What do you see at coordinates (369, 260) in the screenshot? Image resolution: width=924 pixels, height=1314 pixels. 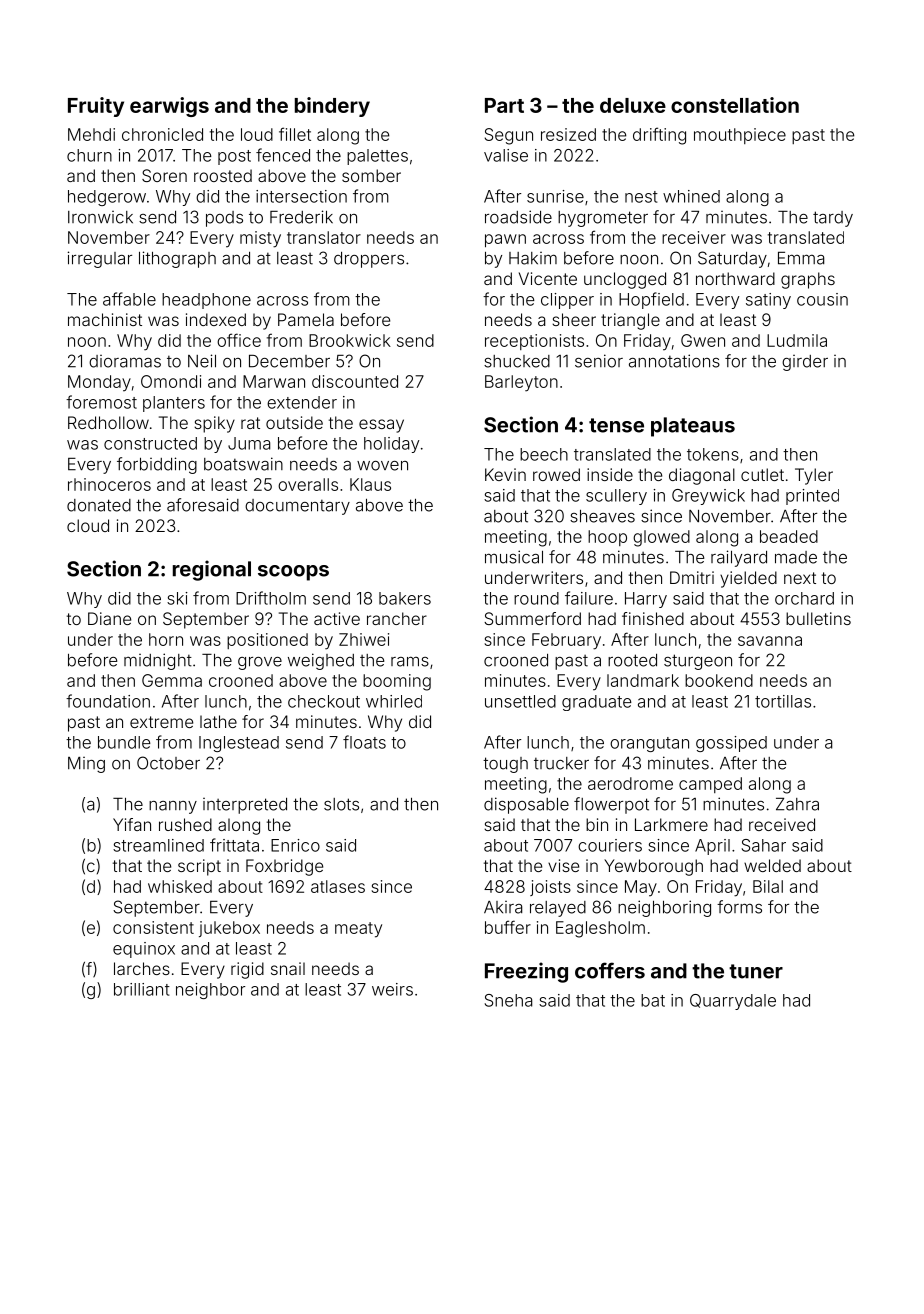 I see `droppers` at bounding box center [369, 260].
